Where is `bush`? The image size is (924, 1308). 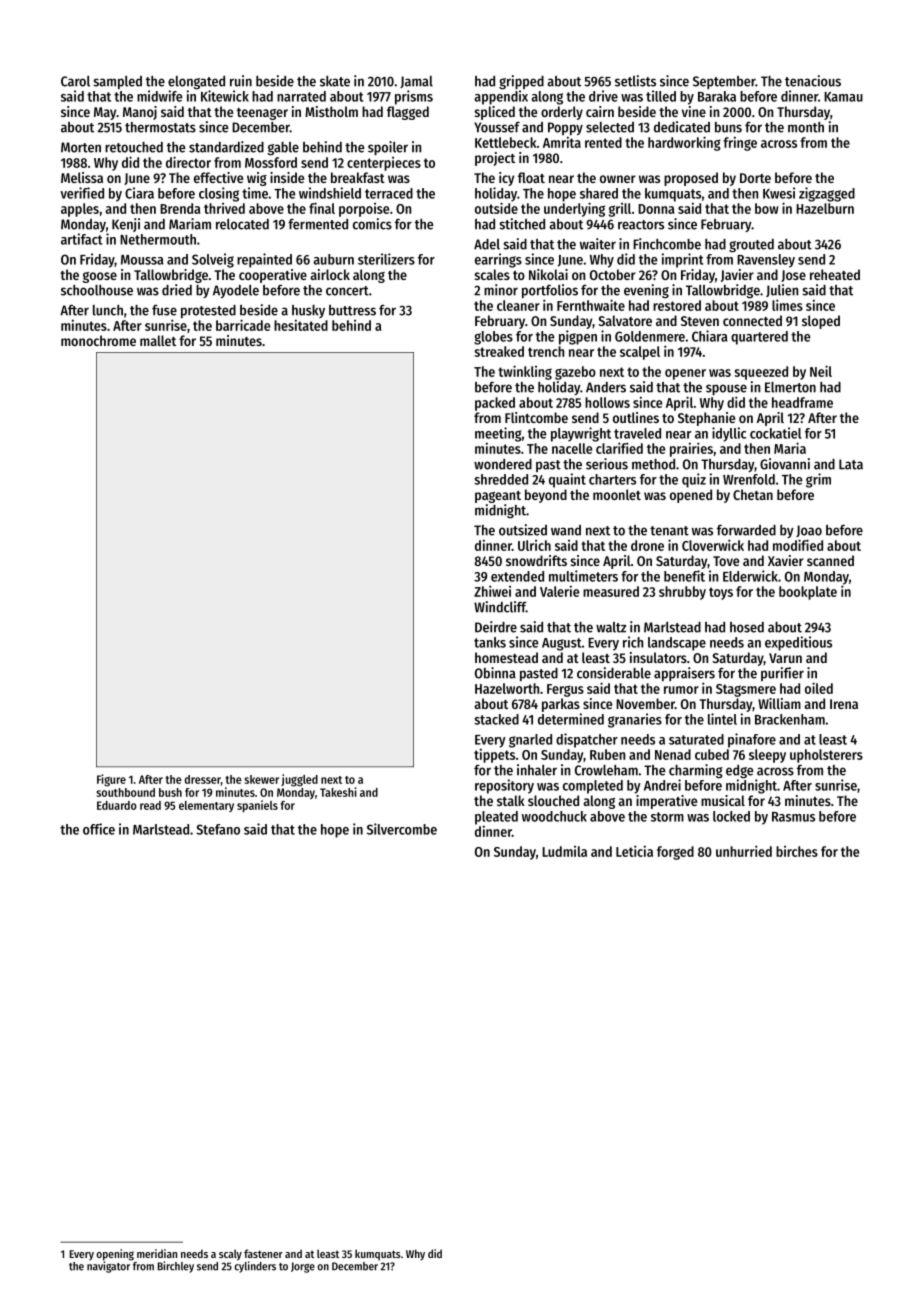
bush is located at coordinates (170, 792).
